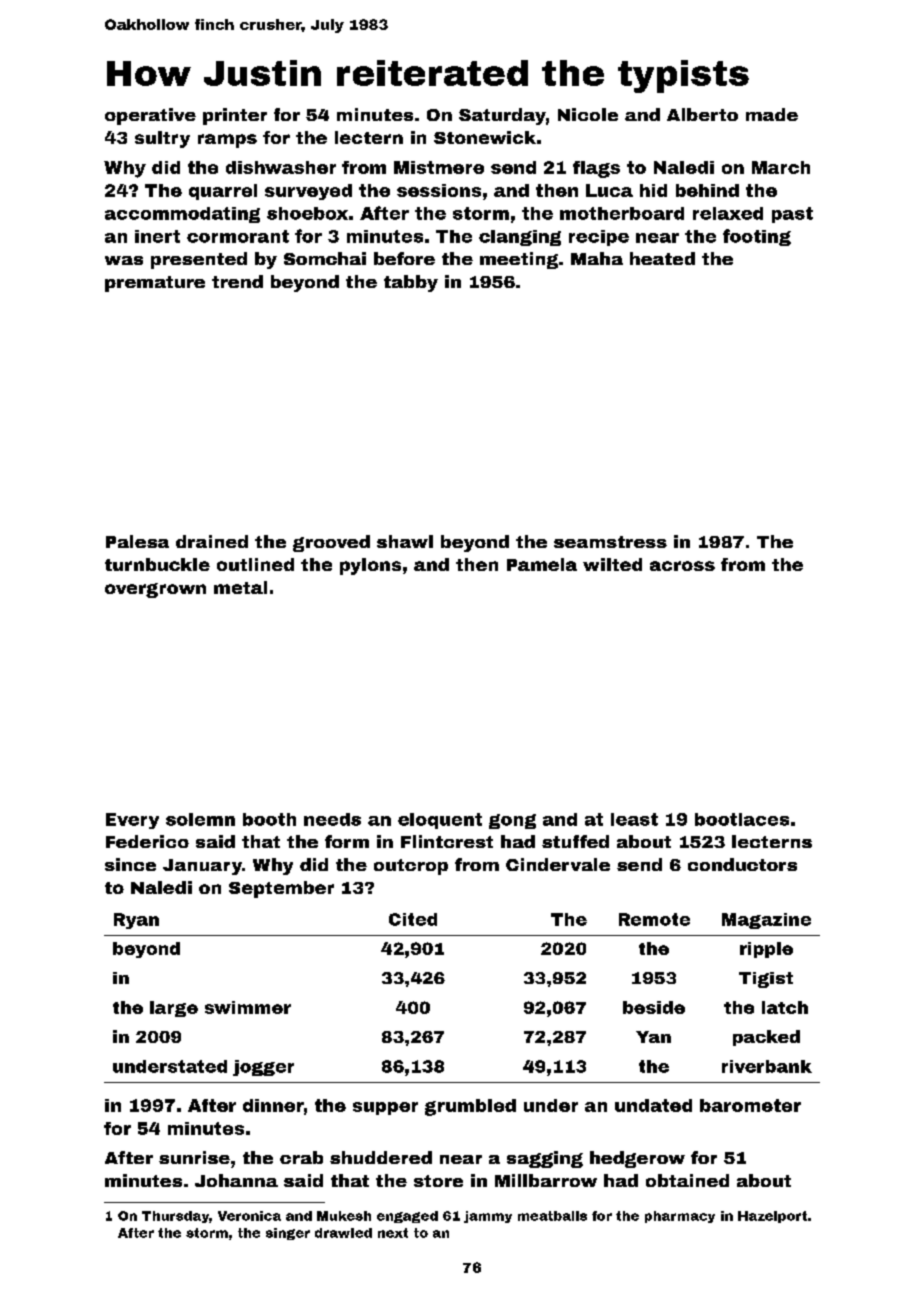 Image resolution: width=924 pixels, height=1308 pixels. I want to click on barometer, so click(750, 1105).
